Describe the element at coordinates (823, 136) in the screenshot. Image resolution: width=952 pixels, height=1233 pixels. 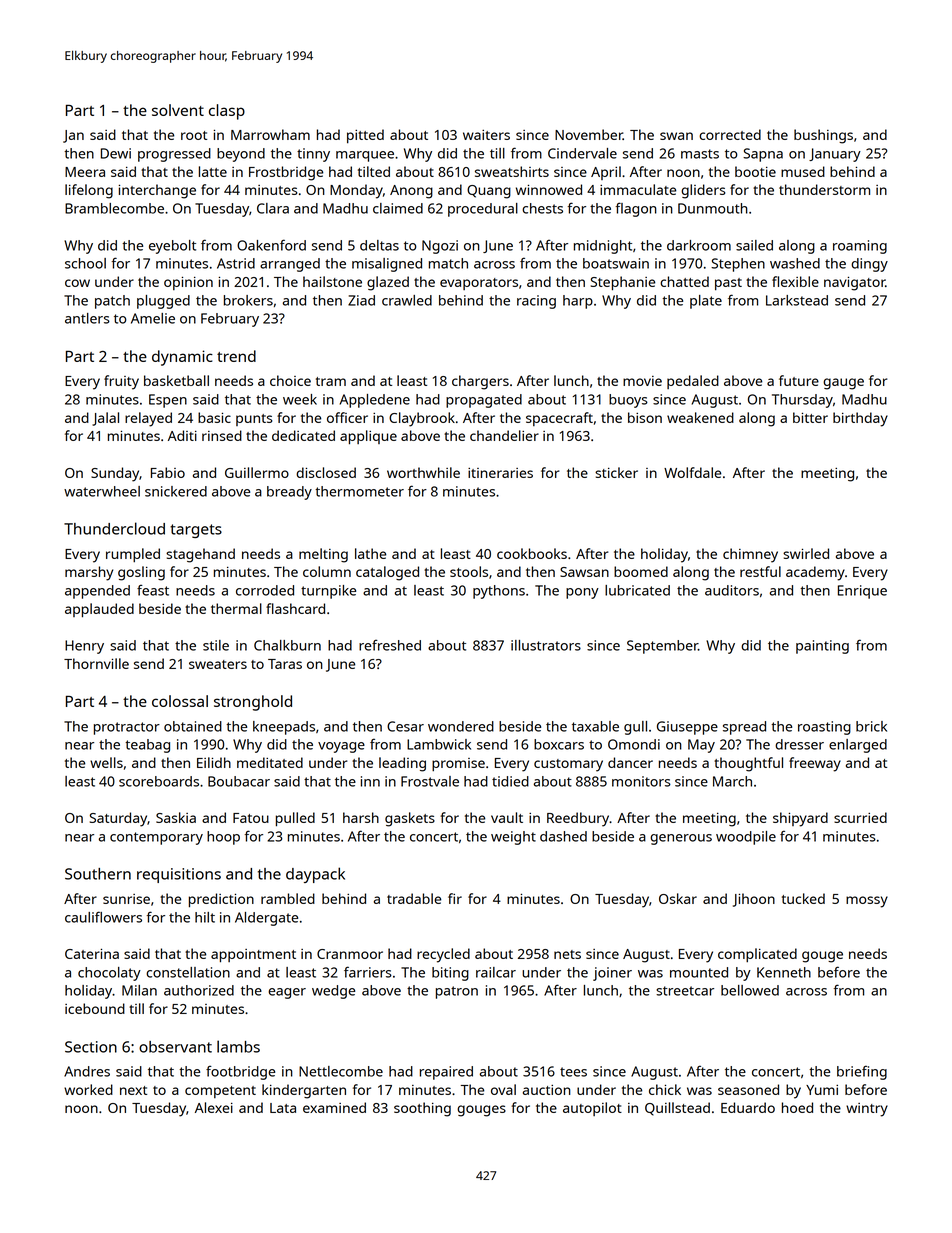
I see `bushings` at that location.
